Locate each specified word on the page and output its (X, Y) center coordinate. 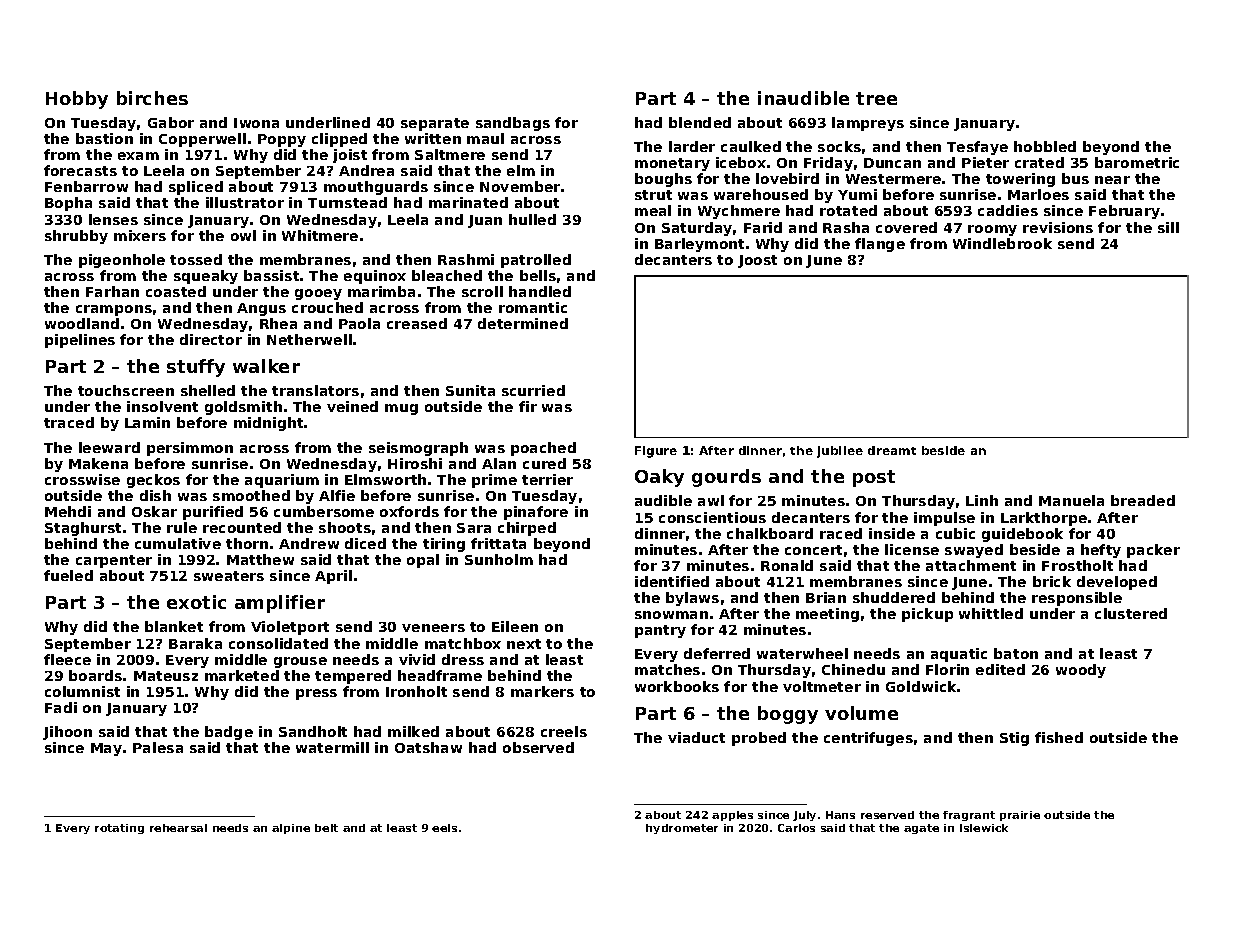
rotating (119, 829)
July (804, 816)
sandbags (513, 124)
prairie (1020, 816)
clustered (1131, 613)
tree (876, 98)
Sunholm (499, 559)
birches (152, 98)
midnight (269, 424)
